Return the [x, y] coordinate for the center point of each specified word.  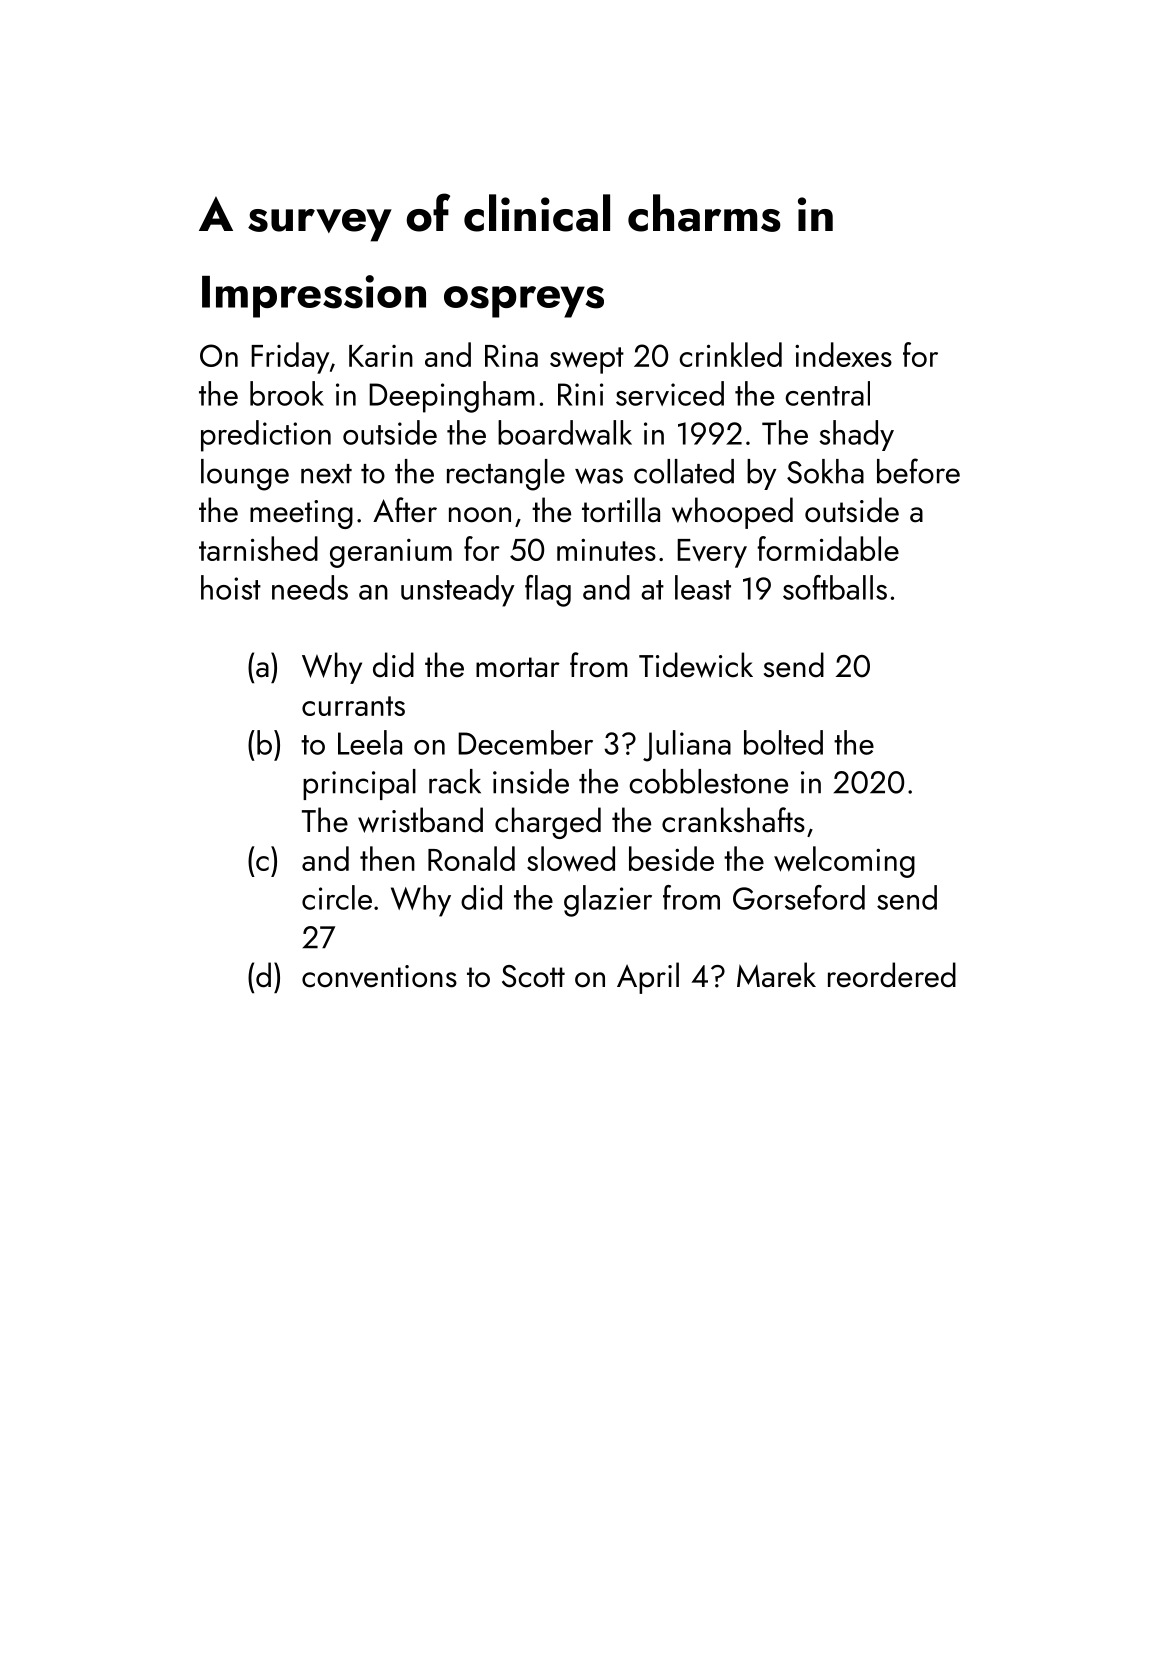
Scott [533, 976]
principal [359, 784]
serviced [670, 393]
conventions [379, 976]
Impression [314, 296]
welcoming [844, 862]
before [918, 471]
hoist [231, 587]
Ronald [471, 858]
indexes [843, 354]
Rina [511, 356]
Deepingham [452, 397]
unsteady [458, 591]
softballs [835, 587]
